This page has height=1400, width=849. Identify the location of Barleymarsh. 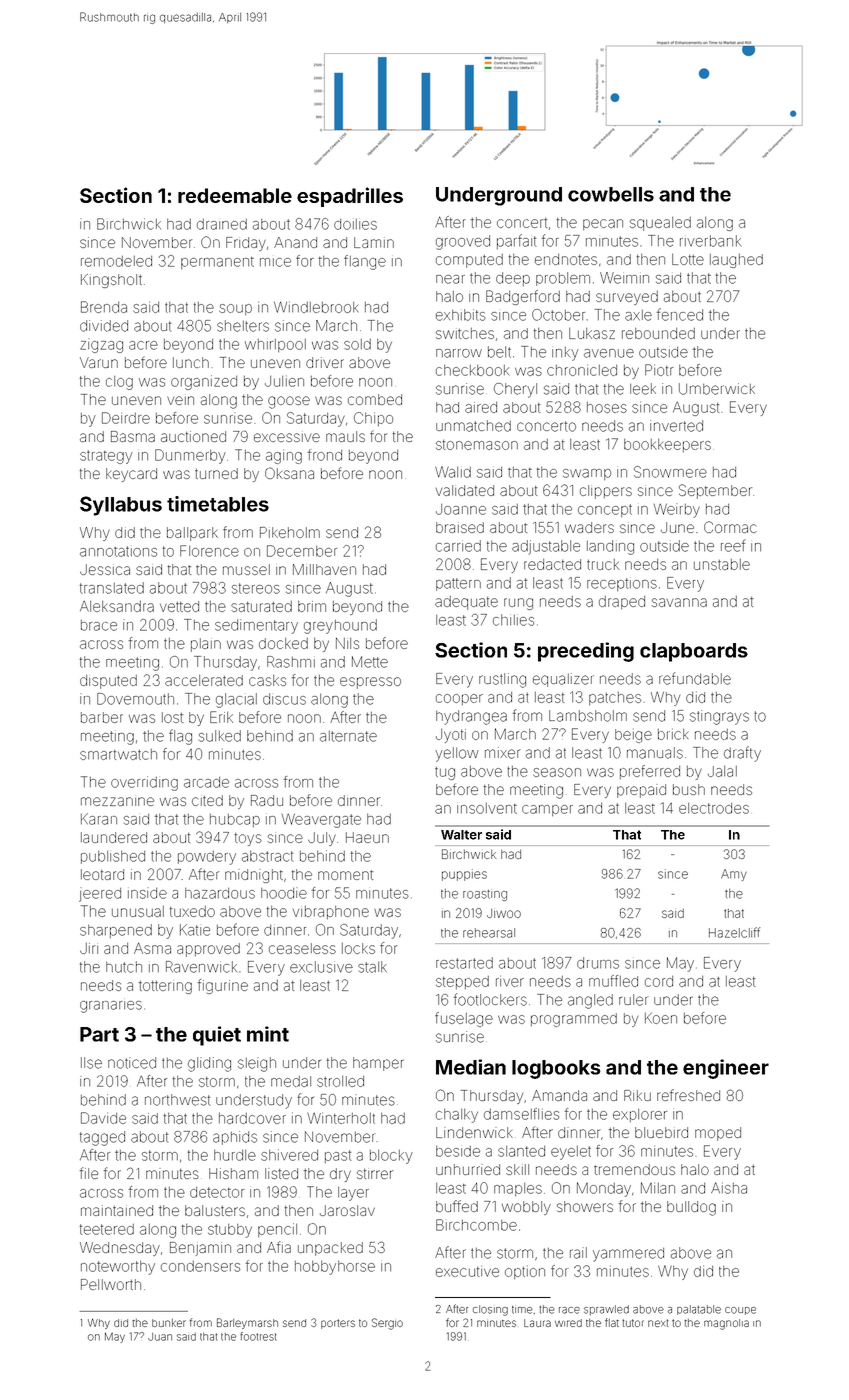
(247, 1323).
